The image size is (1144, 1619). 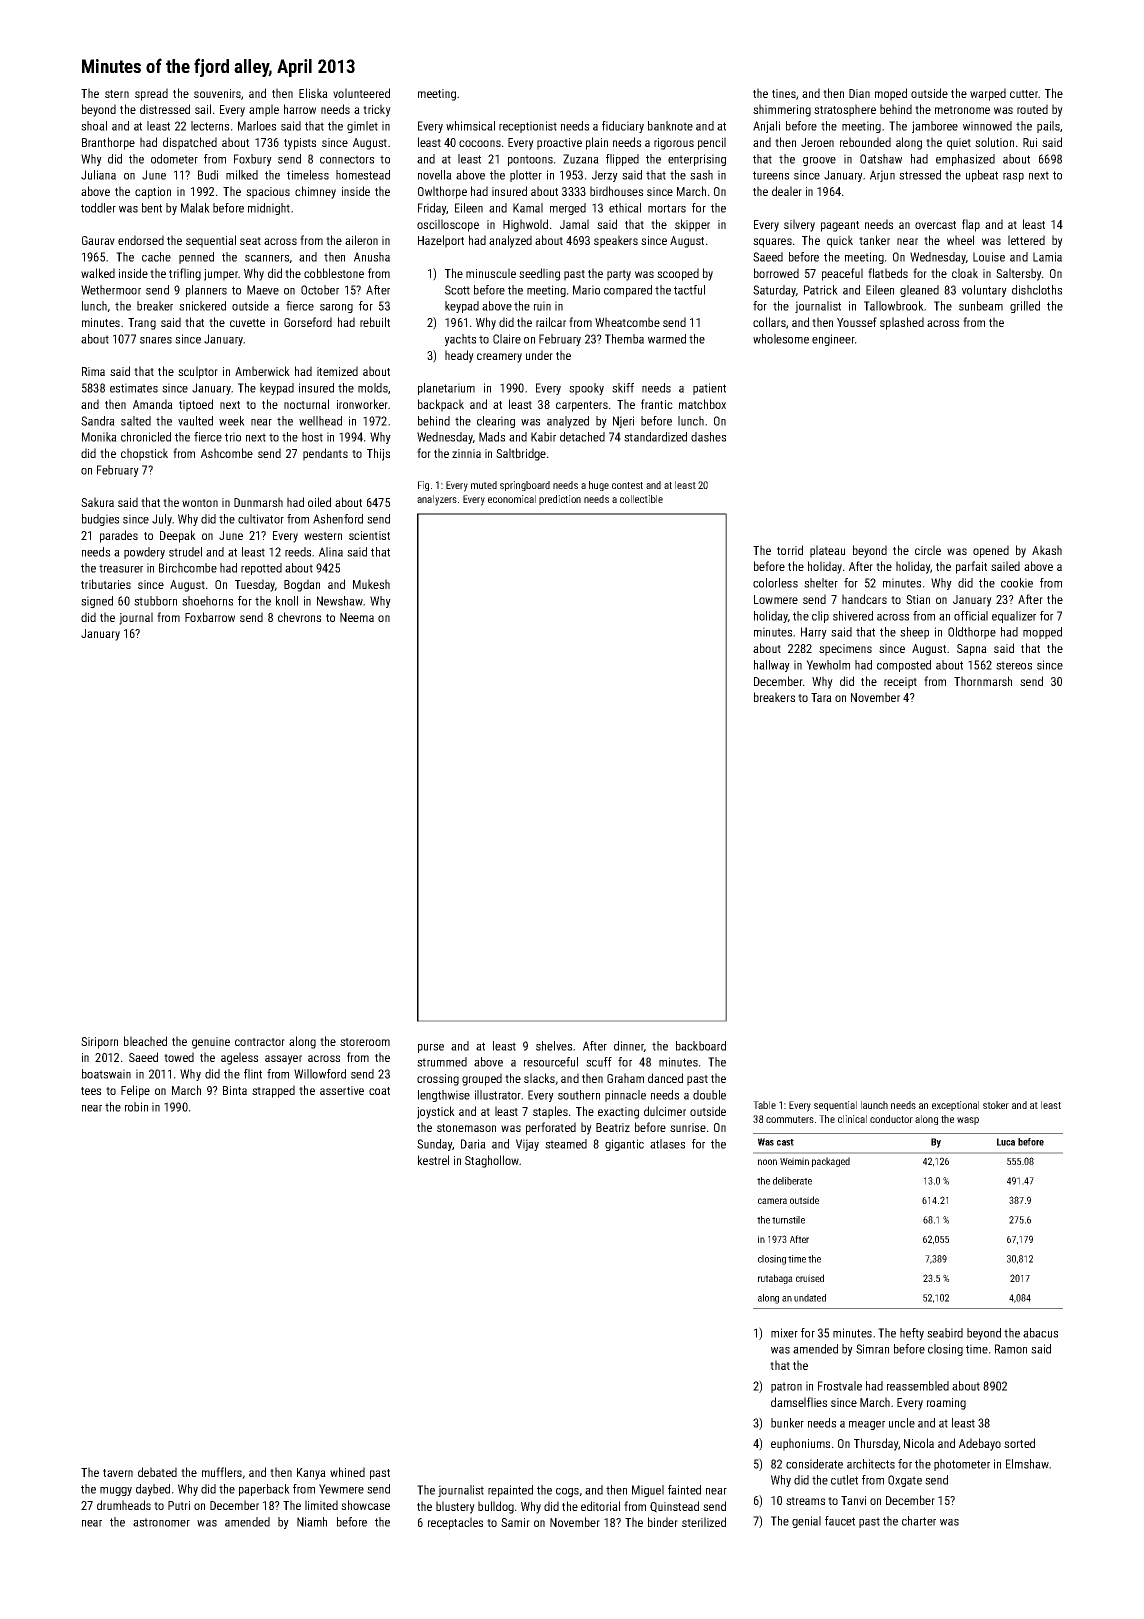 What do you see at coordinates (118, 1473) in the image?
I see `tavern` at bounding box center [118, 1473].
